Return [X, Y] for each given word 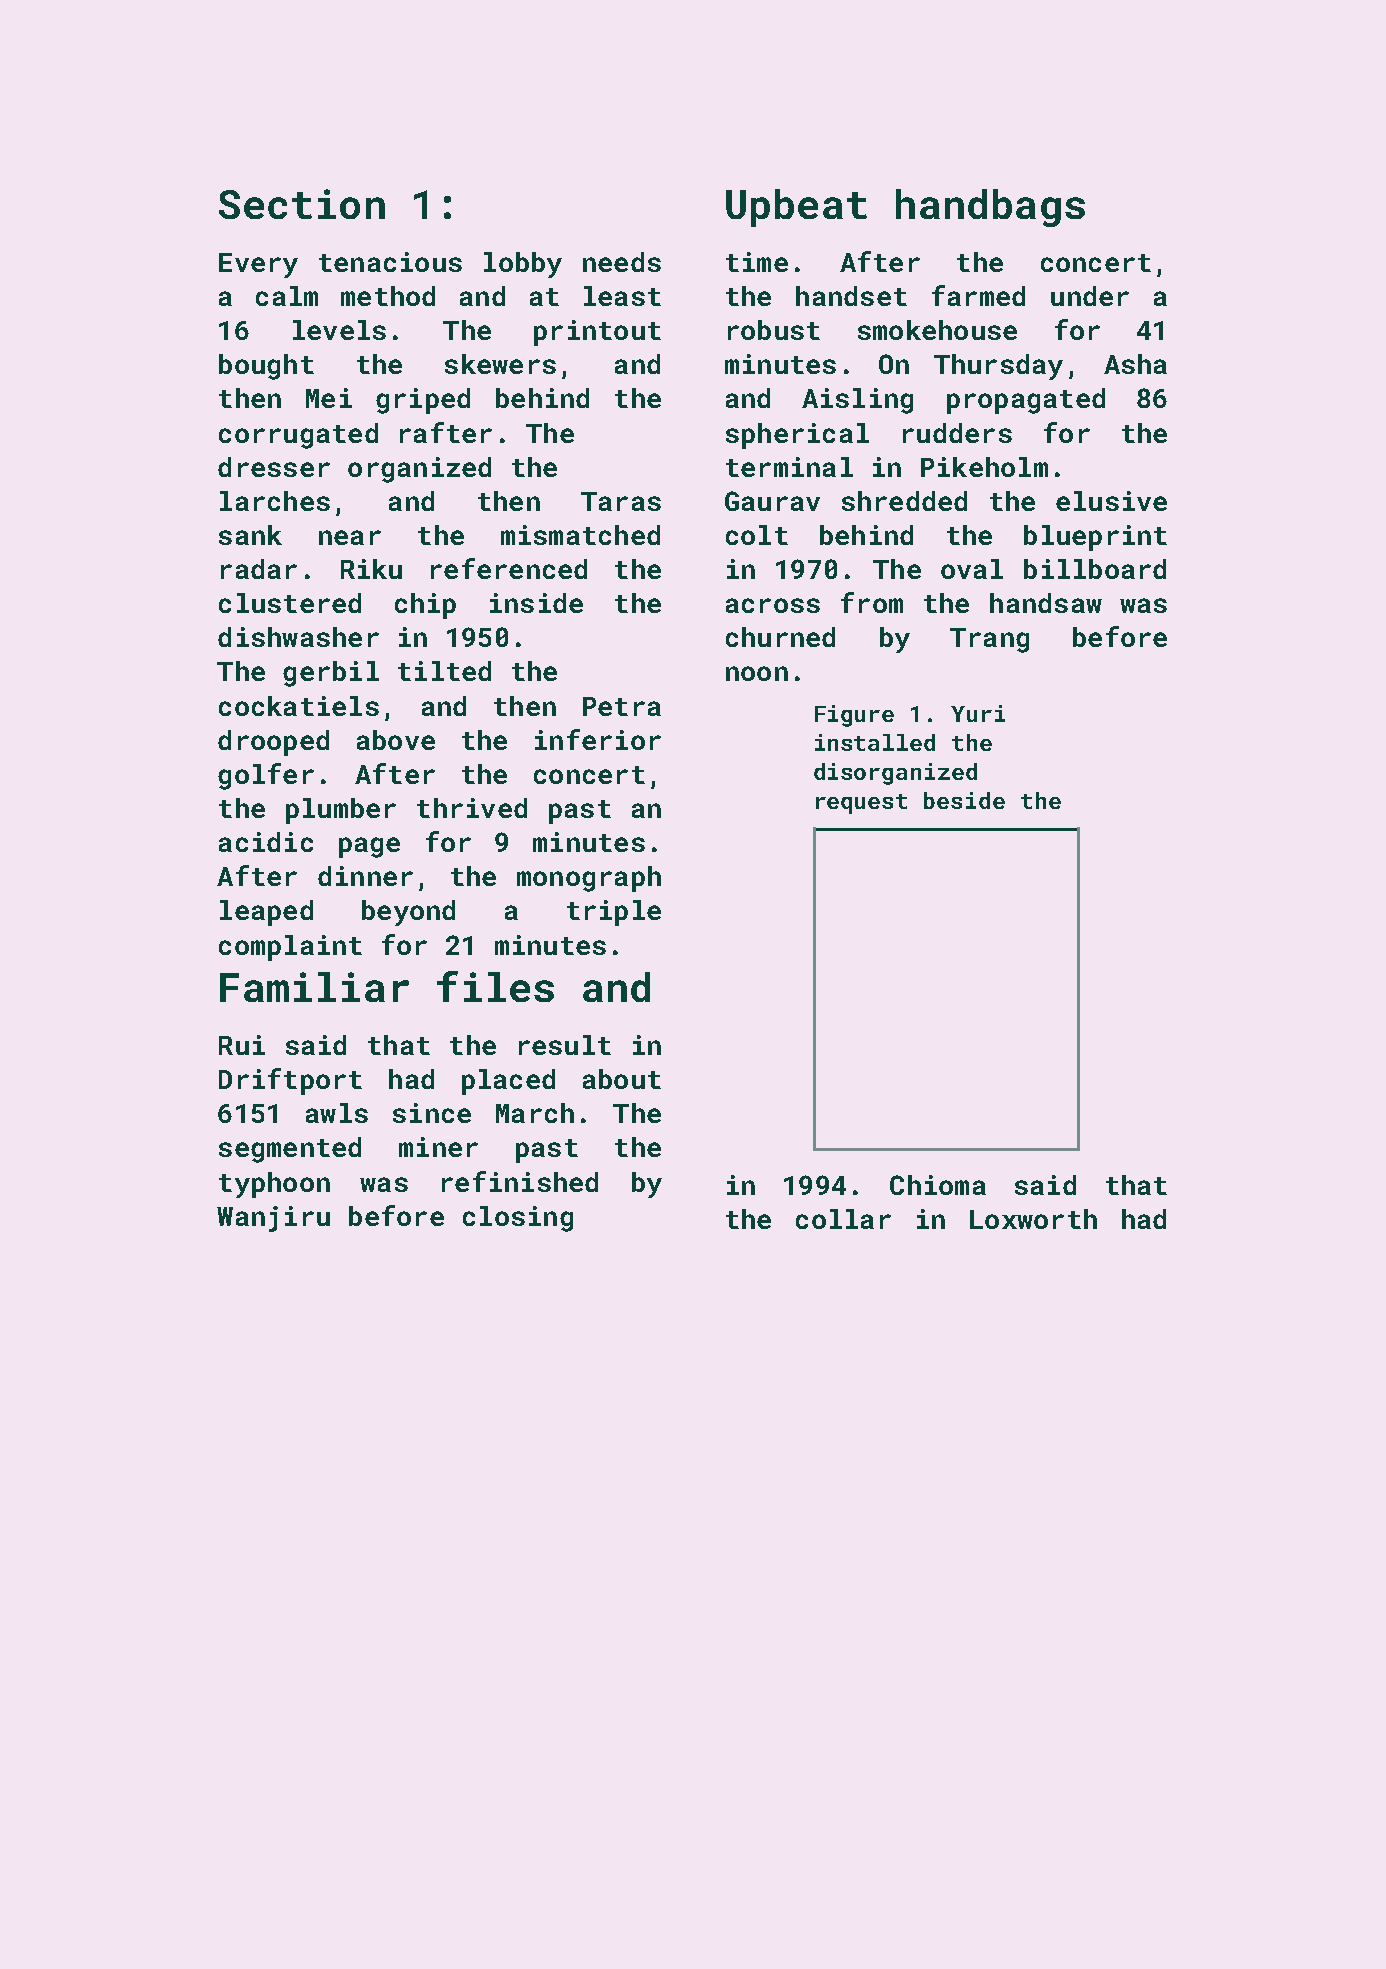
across [773, 605]
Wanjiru [273, 1219]
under [1090, 296]
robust [774, 330]
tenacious [390, 262]
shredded [904, 501]
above [396, 740]
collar [843, 1219]
